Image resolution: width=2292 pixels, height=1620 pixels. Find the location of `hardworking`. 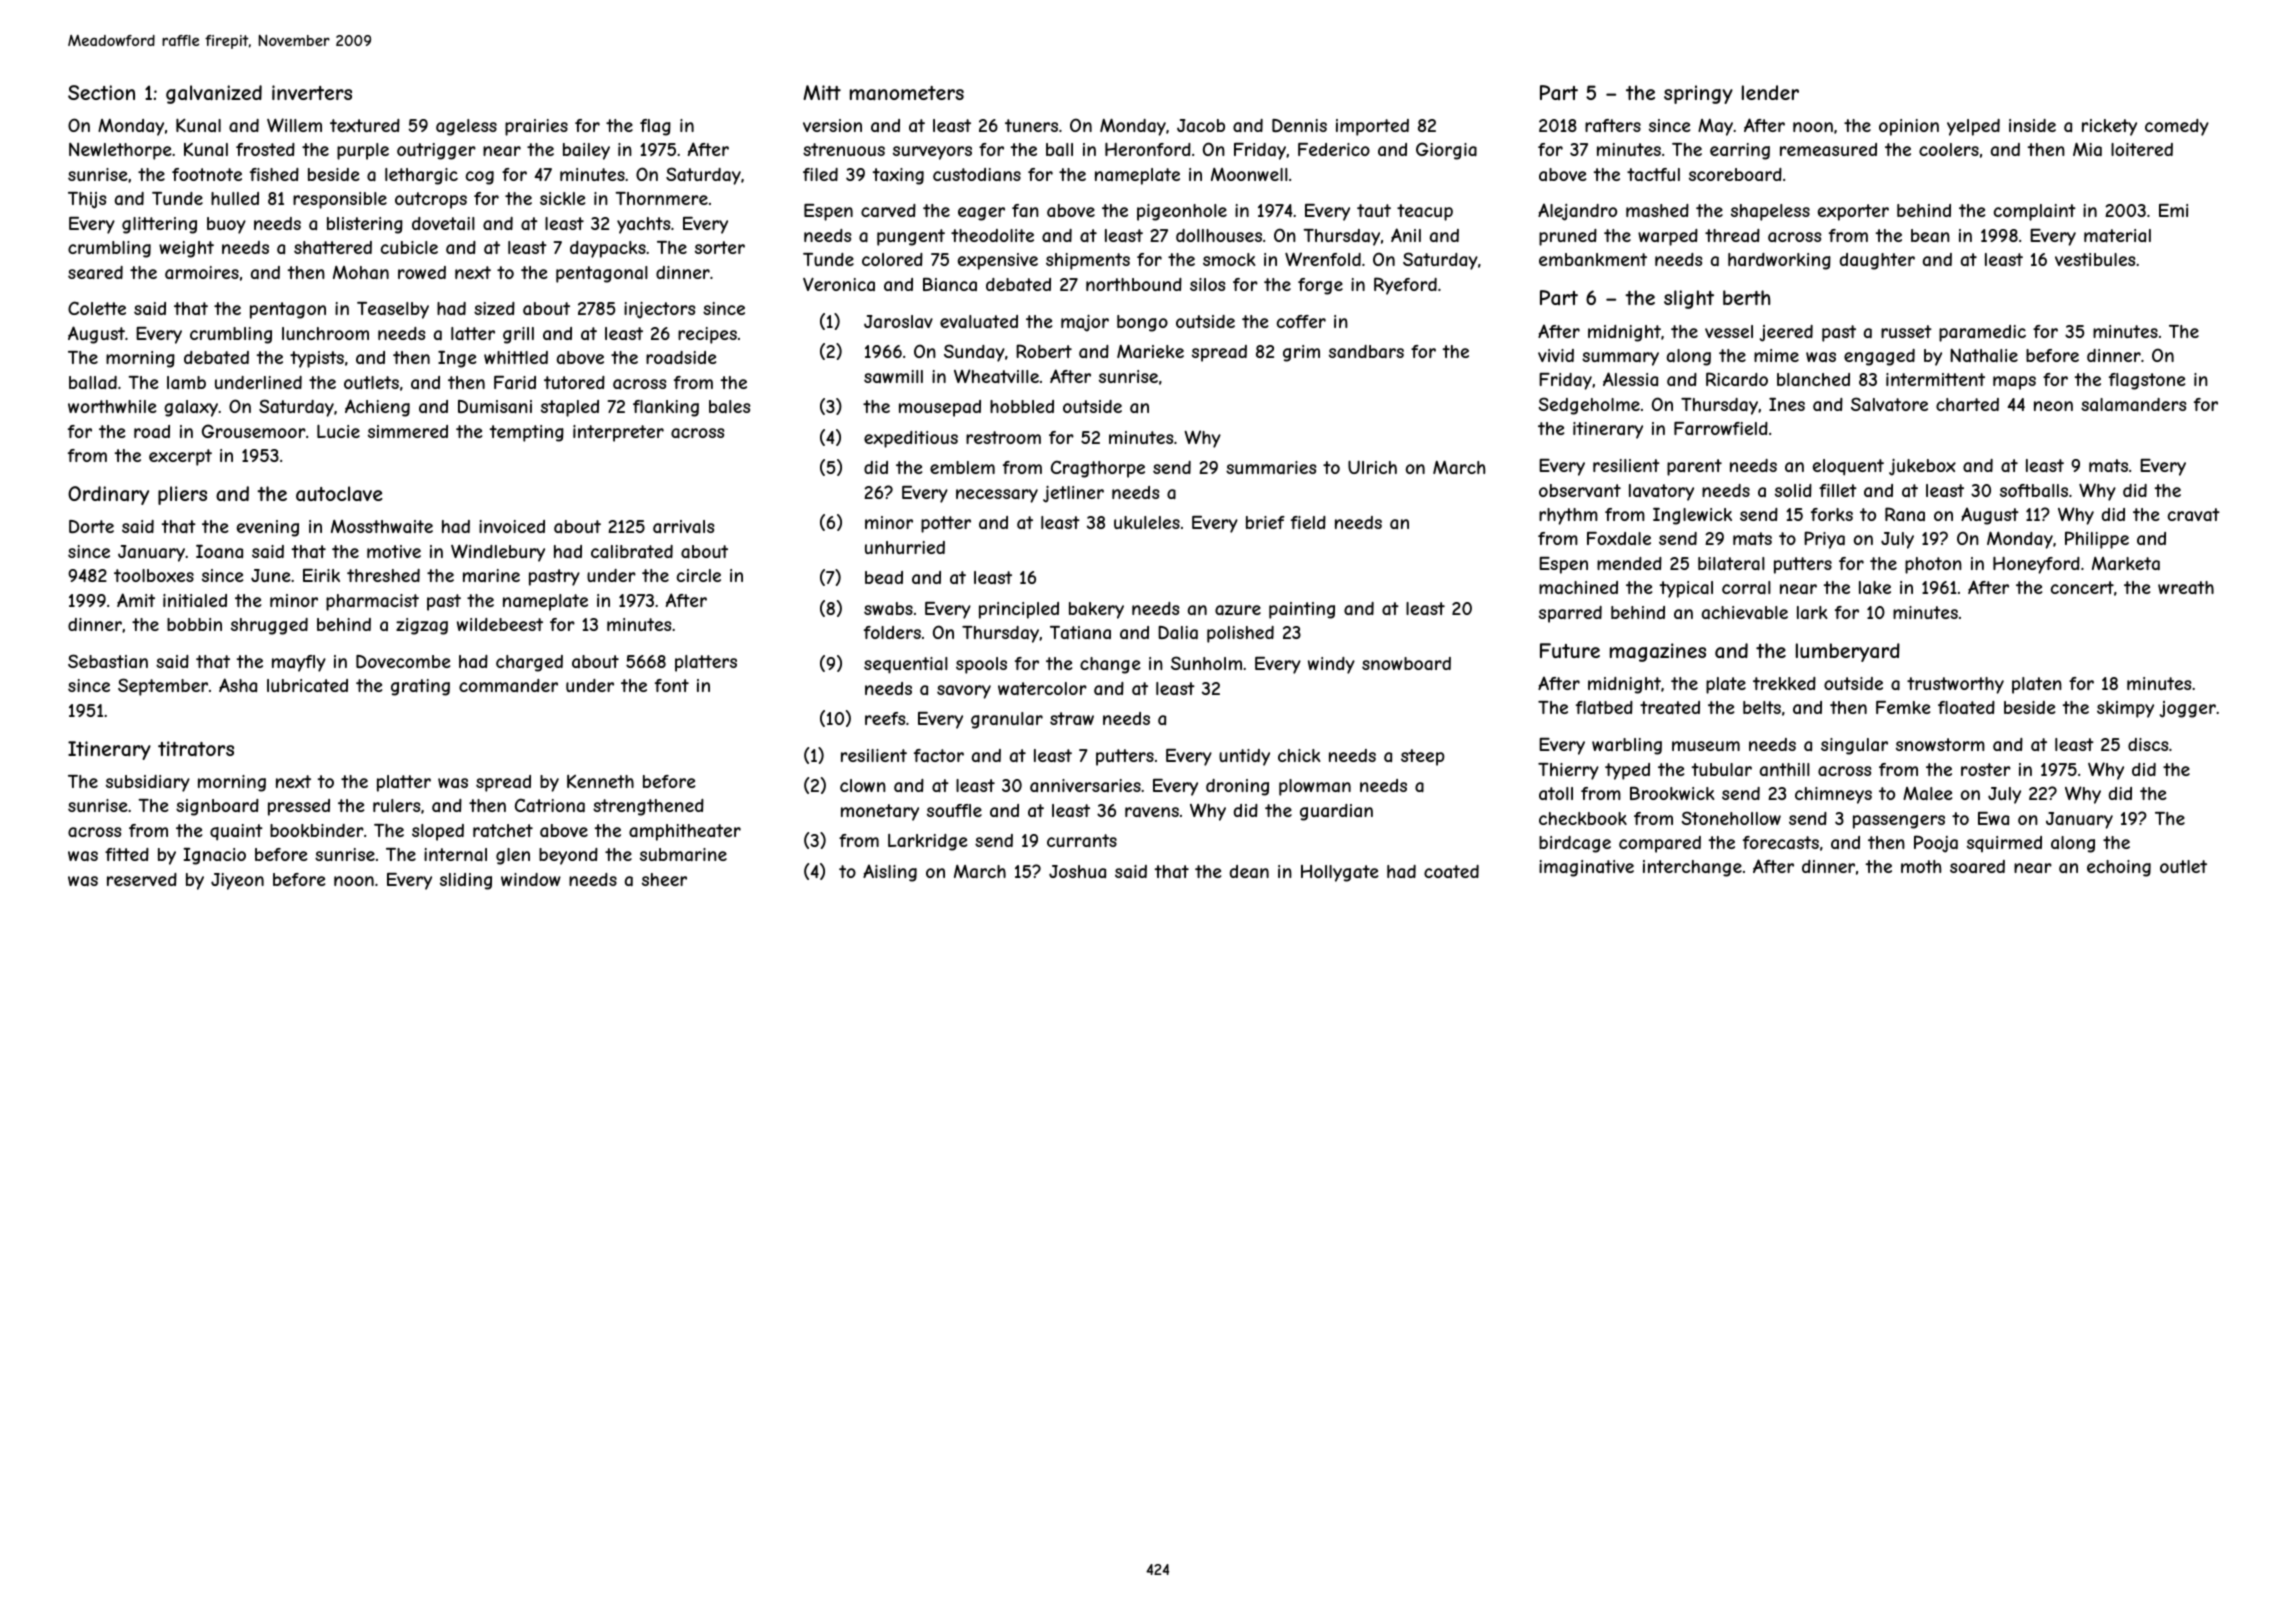

hardworking is located at coordinates (1779, 261).
